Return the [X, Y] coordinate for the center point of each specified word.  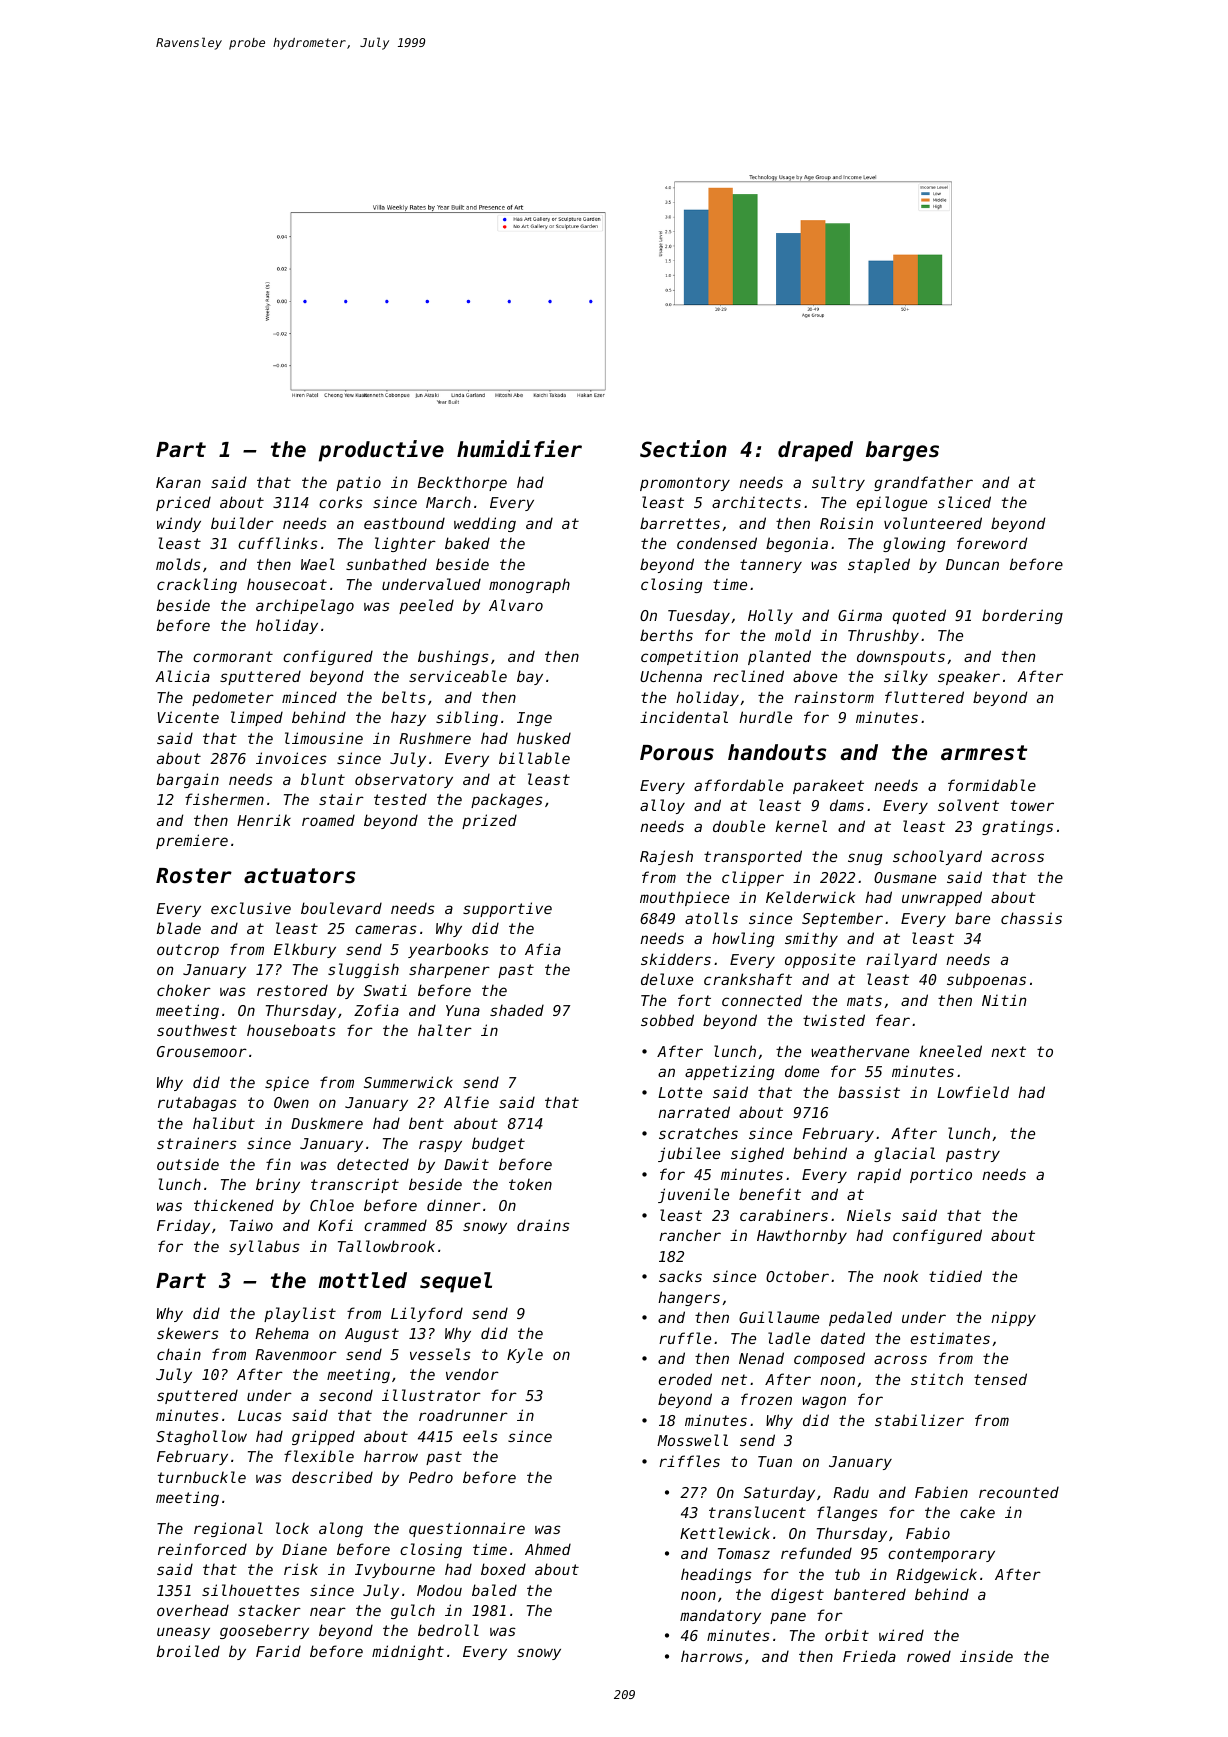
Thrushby [883, 636]
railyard [901, 960]
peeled [426, 606]
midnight [408, 1652]
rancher [690, 1235]
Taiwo [251, 1225]
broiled [188, 1651]
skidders [676, 959]
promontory [685, 484]
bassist [869, 1092]
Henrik [264, 820]
